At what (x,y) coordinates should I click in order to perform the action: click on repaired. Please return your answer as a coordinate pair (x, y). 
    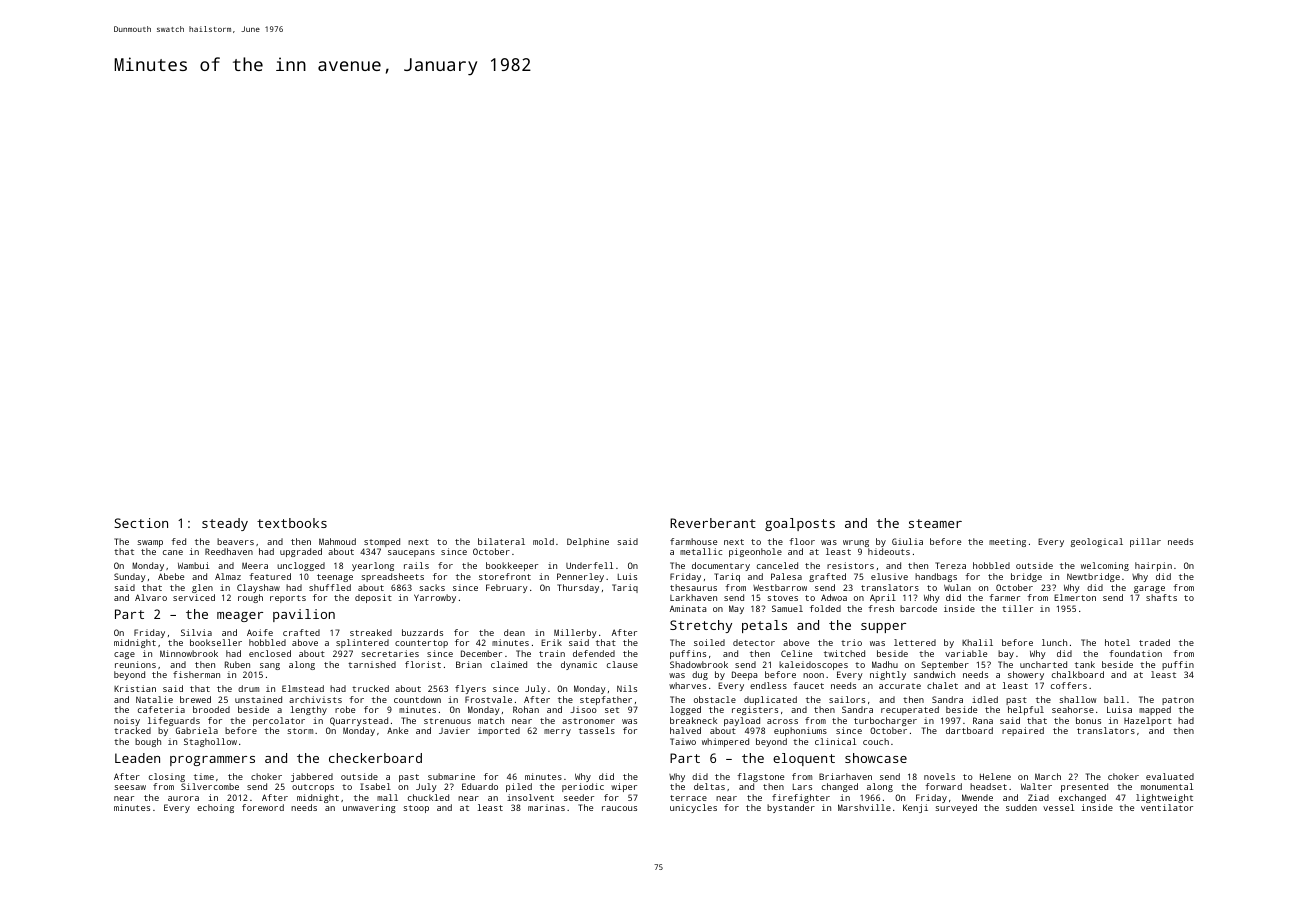
    Looking at the image, I should click on (1023, 731).
